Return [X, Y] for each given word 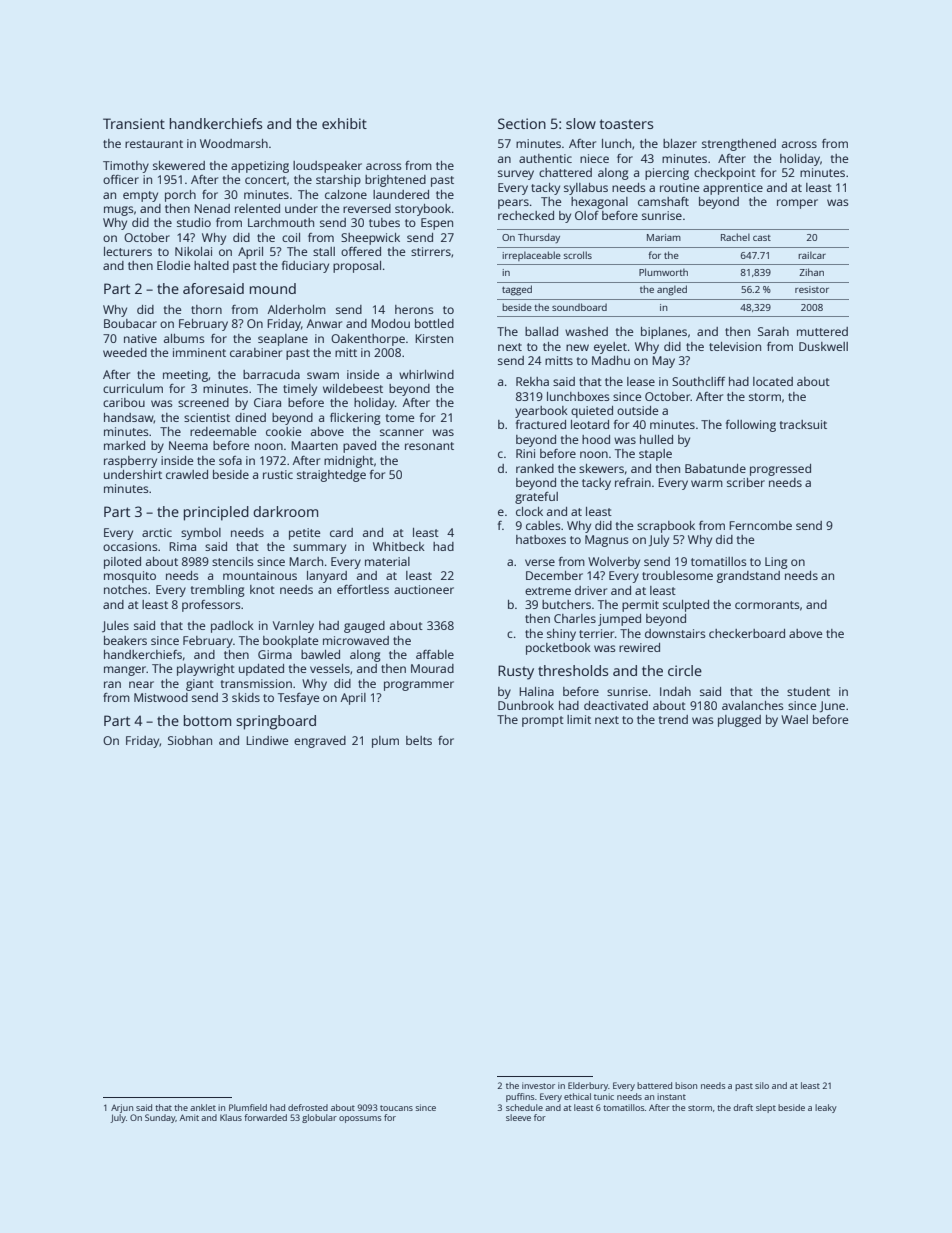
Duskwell [823, 346]
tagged [517, 290]
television [735, 346]
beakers [125, 640]
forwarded [265, 1117]
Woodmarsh [234, 143]
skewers [601, 468]
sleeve [518, 1117]
